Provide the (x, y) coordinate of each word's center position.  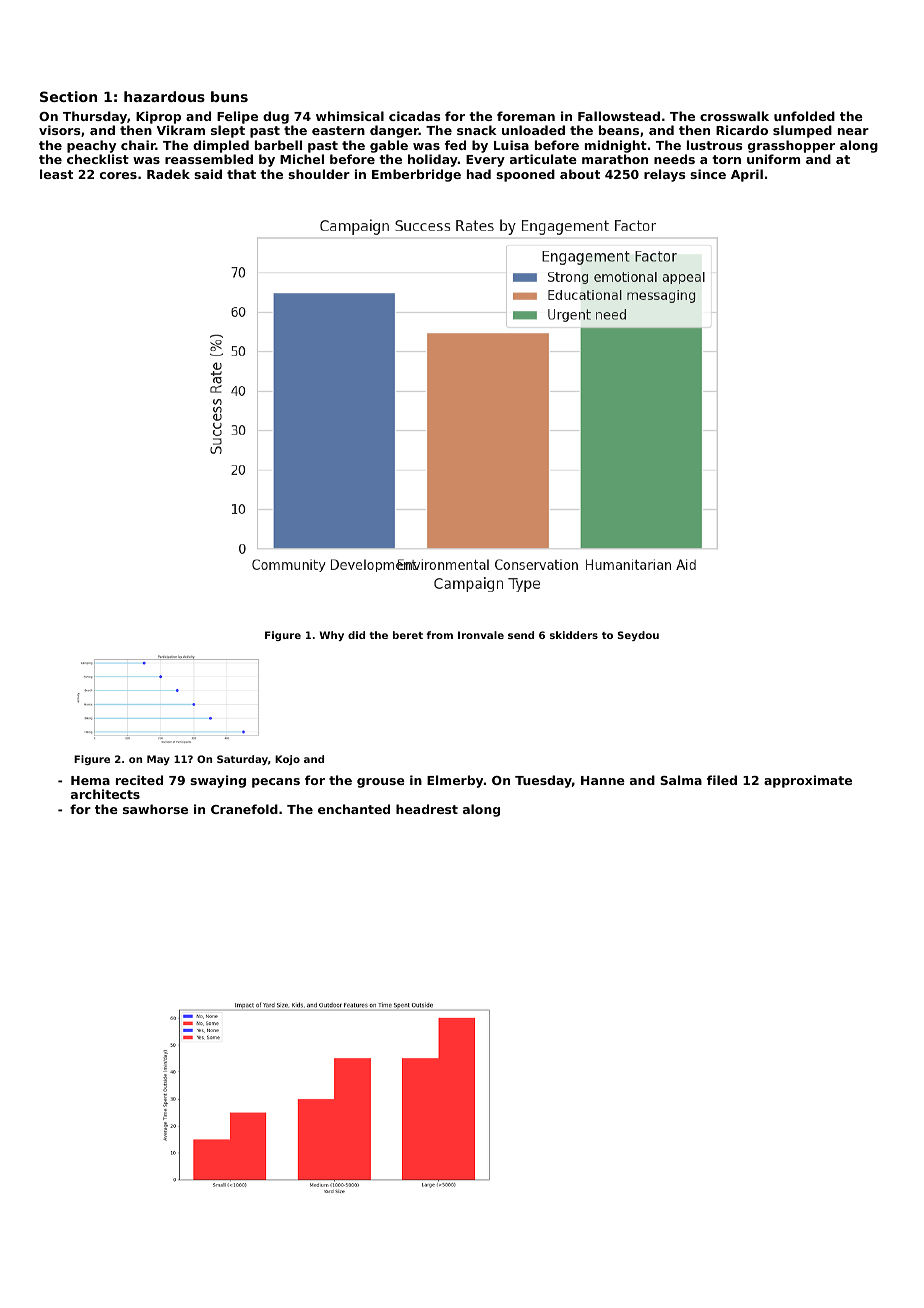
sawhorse (155, 809)
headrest (427, 809)
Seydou (638, 636)
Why (332, 636)
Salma (681, 780)
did (356, 635)
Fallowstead (619, 116)
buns (229, 96)
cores (118, 175)
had (479, 174)
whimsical (350, 116)
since (708, 174)
